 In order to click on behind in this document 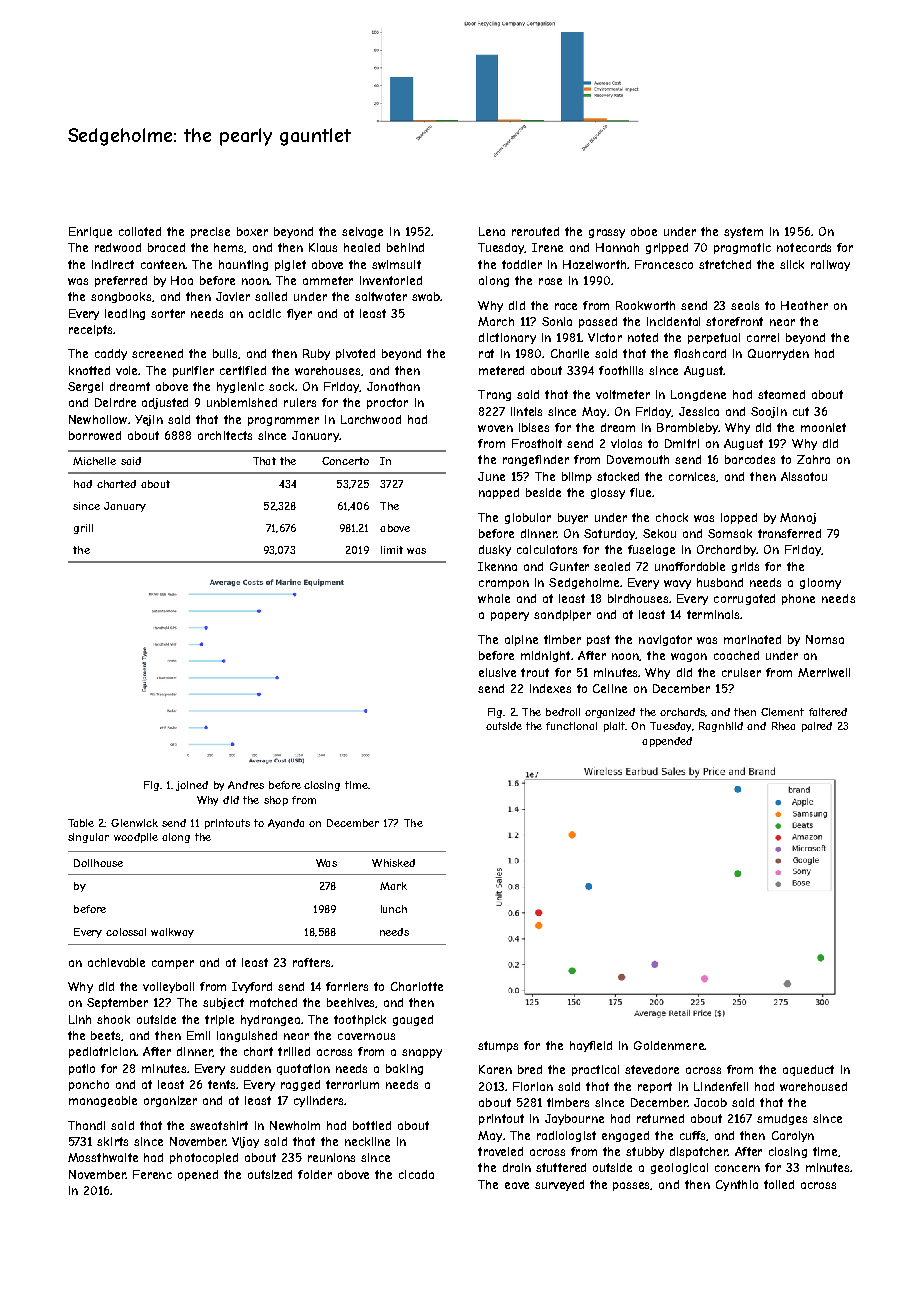, I will do `click(405, 247)`.
